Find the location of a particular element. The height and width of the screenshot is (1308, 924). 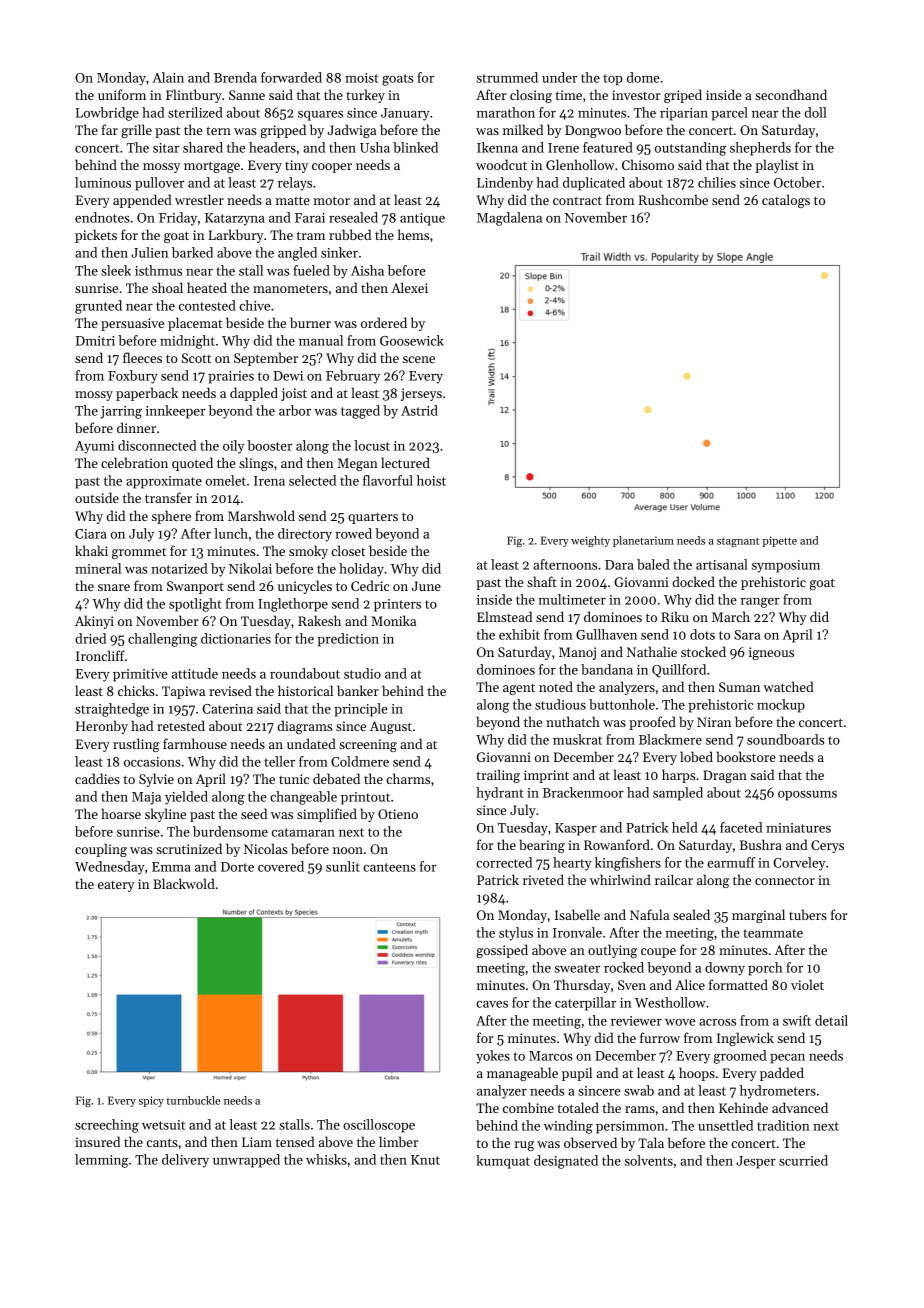

Ciara is located at coordinates (91, 534).
